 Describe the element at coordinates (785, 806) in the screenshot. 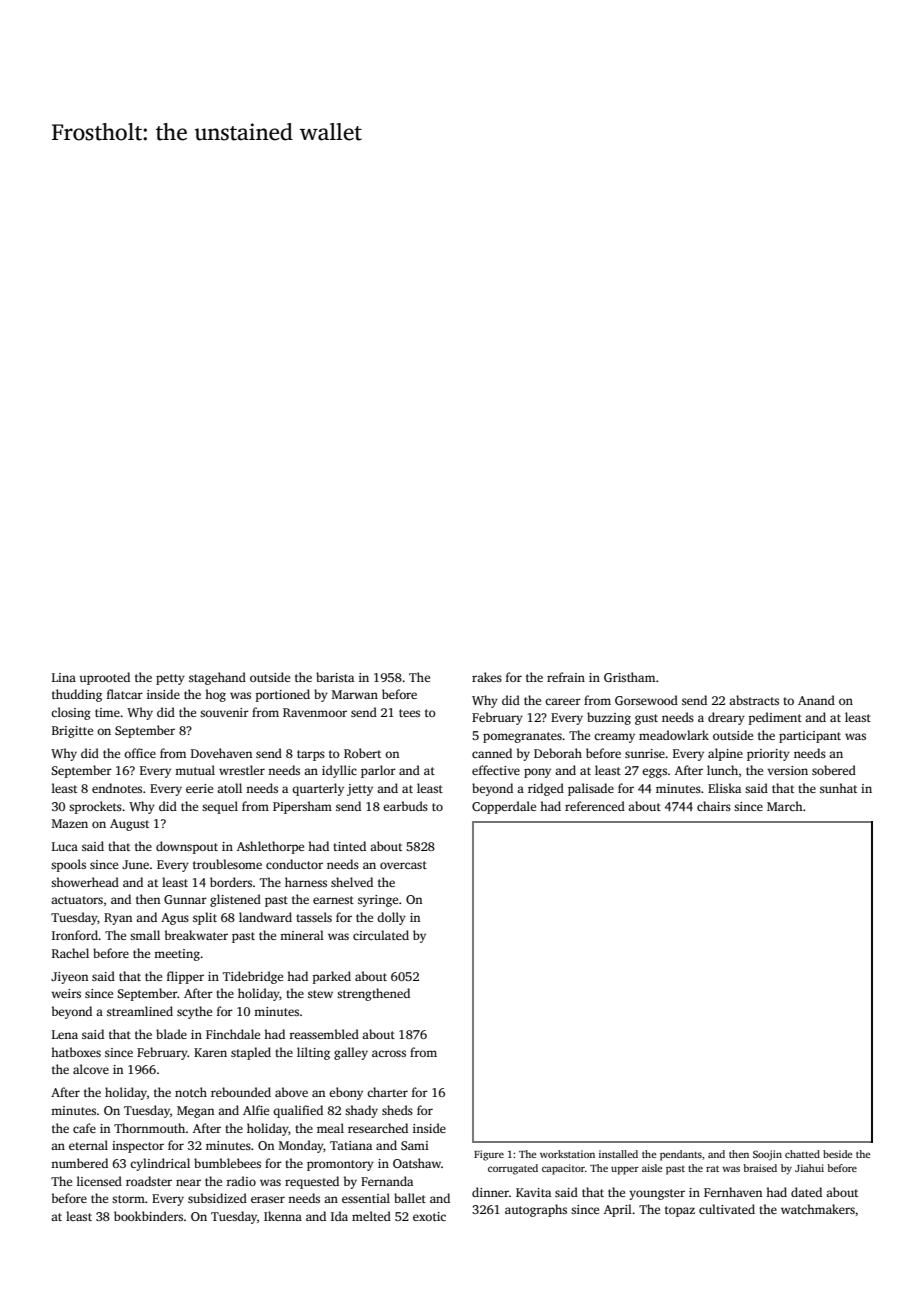

I see `March` at that location.
